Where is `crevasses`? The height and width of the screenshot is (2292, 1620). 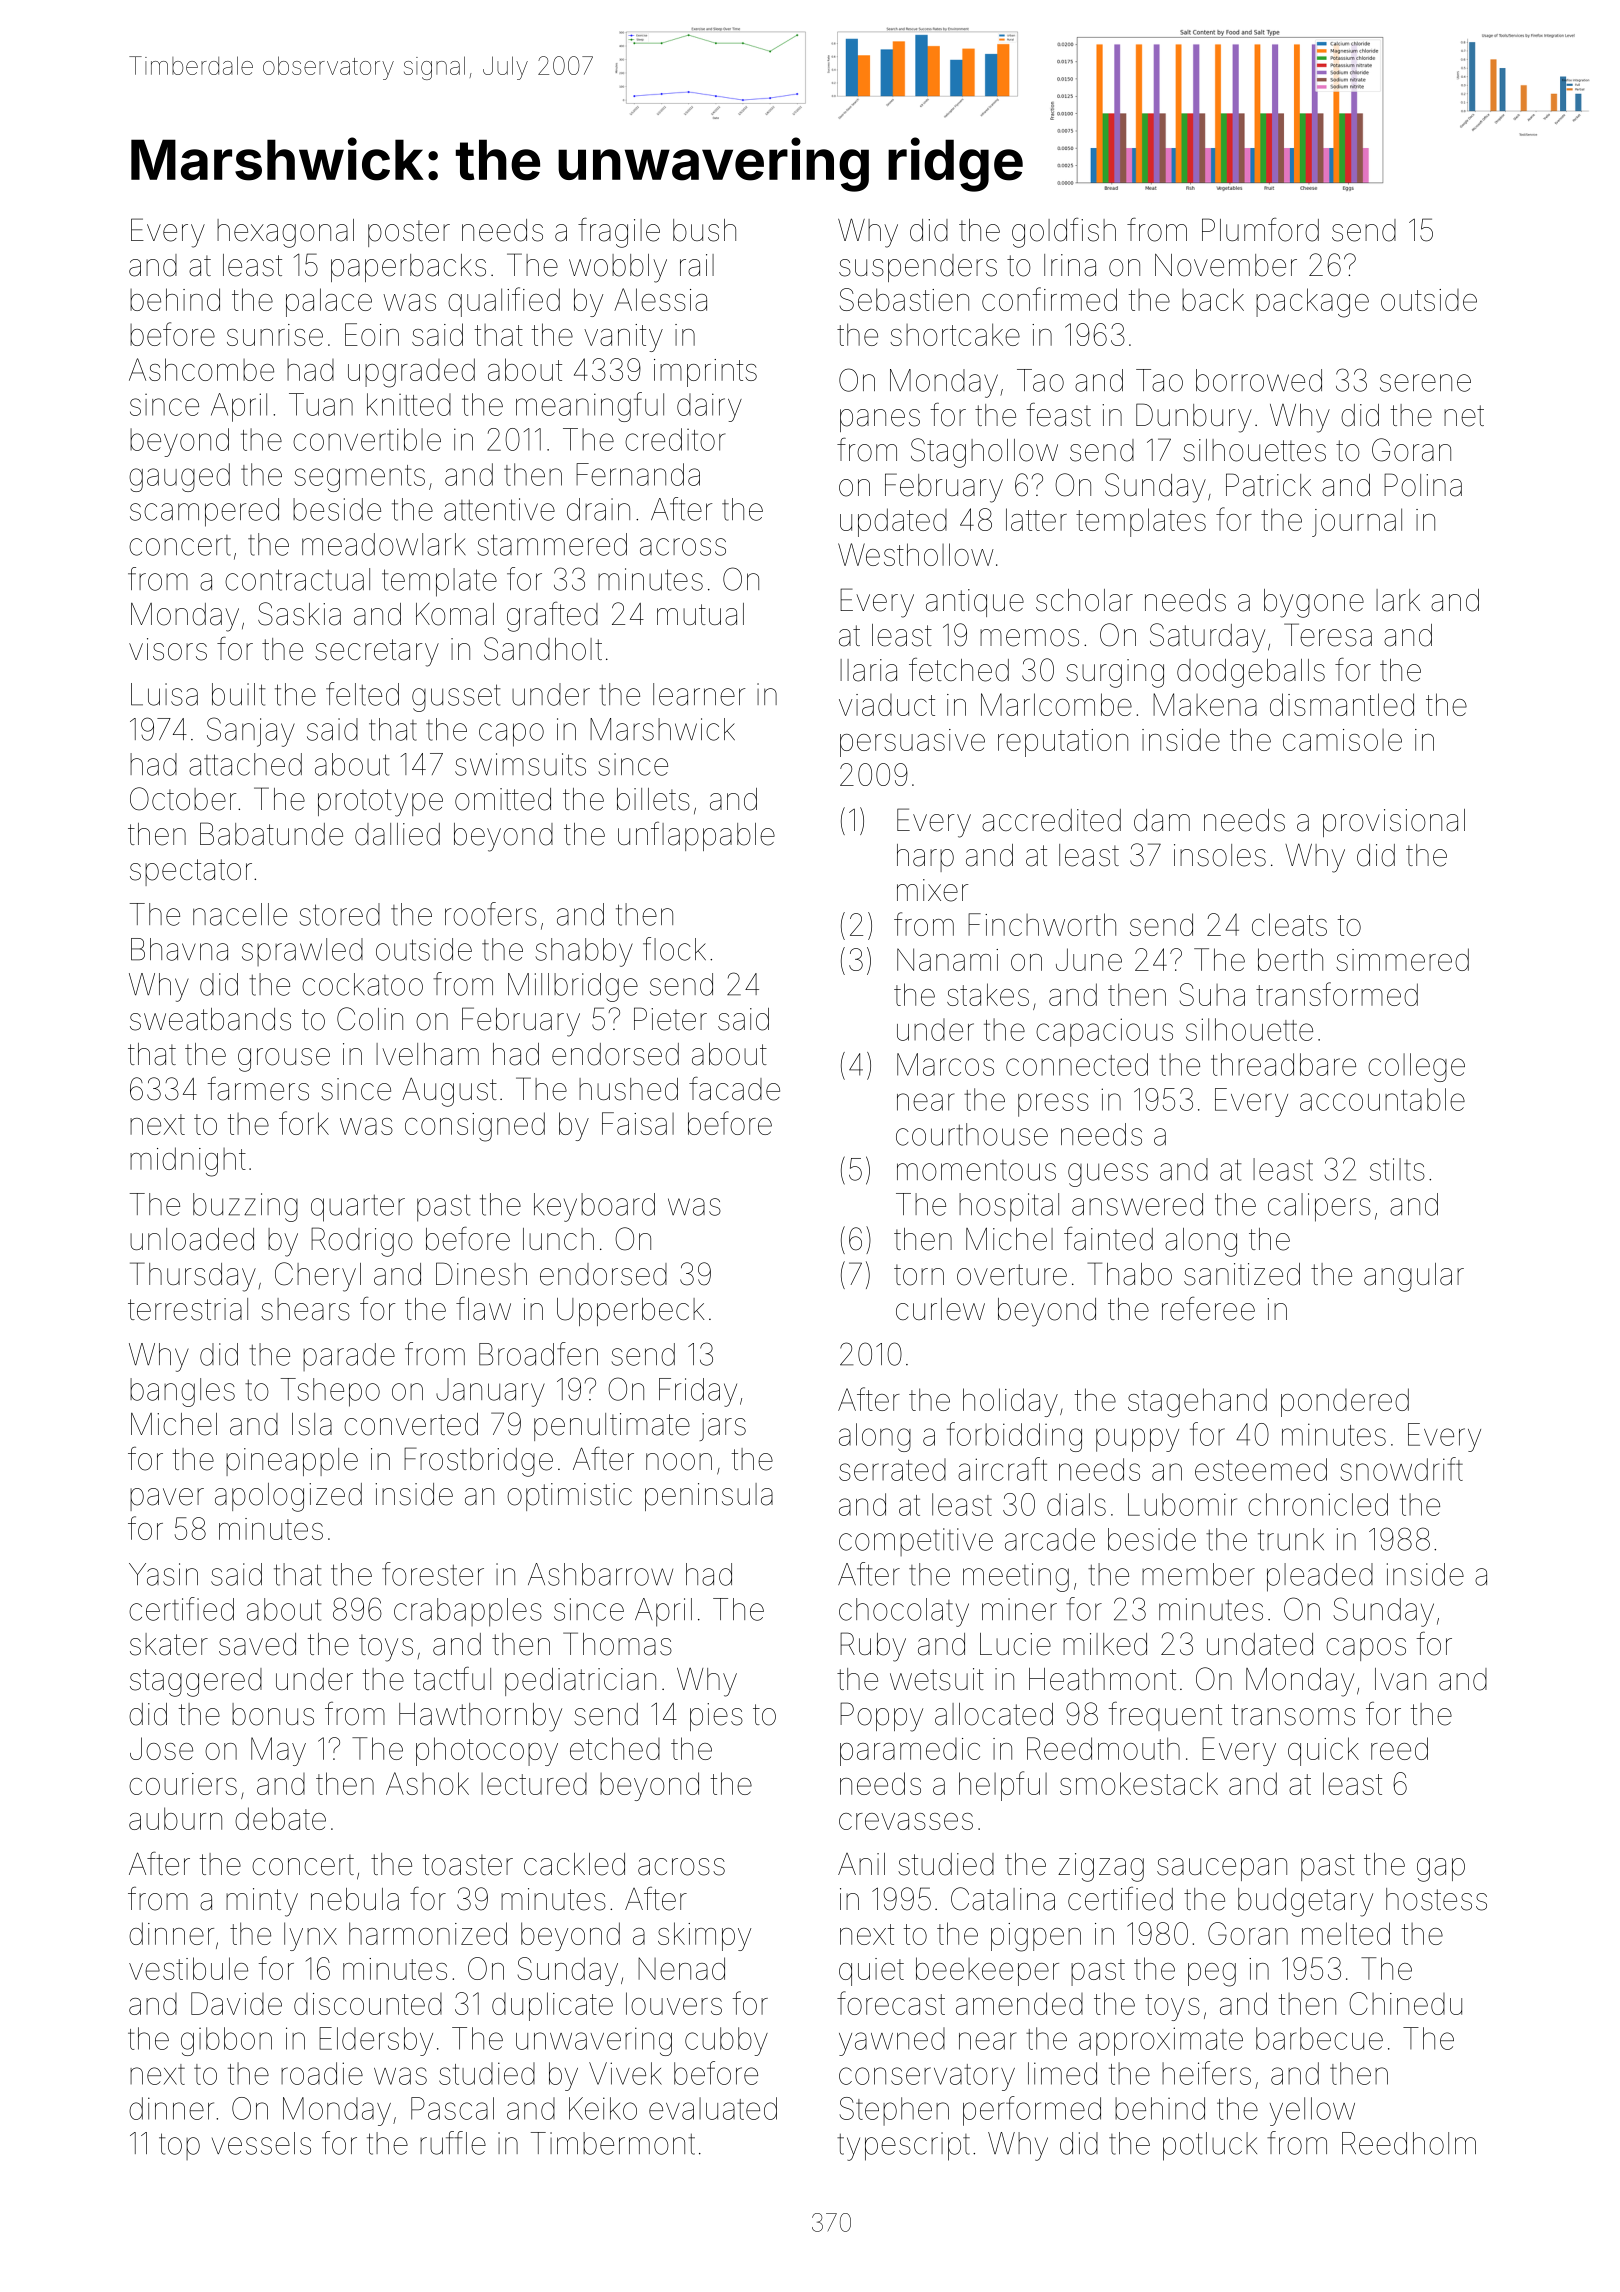
crevasses is located at coordinates (906, 1821).
